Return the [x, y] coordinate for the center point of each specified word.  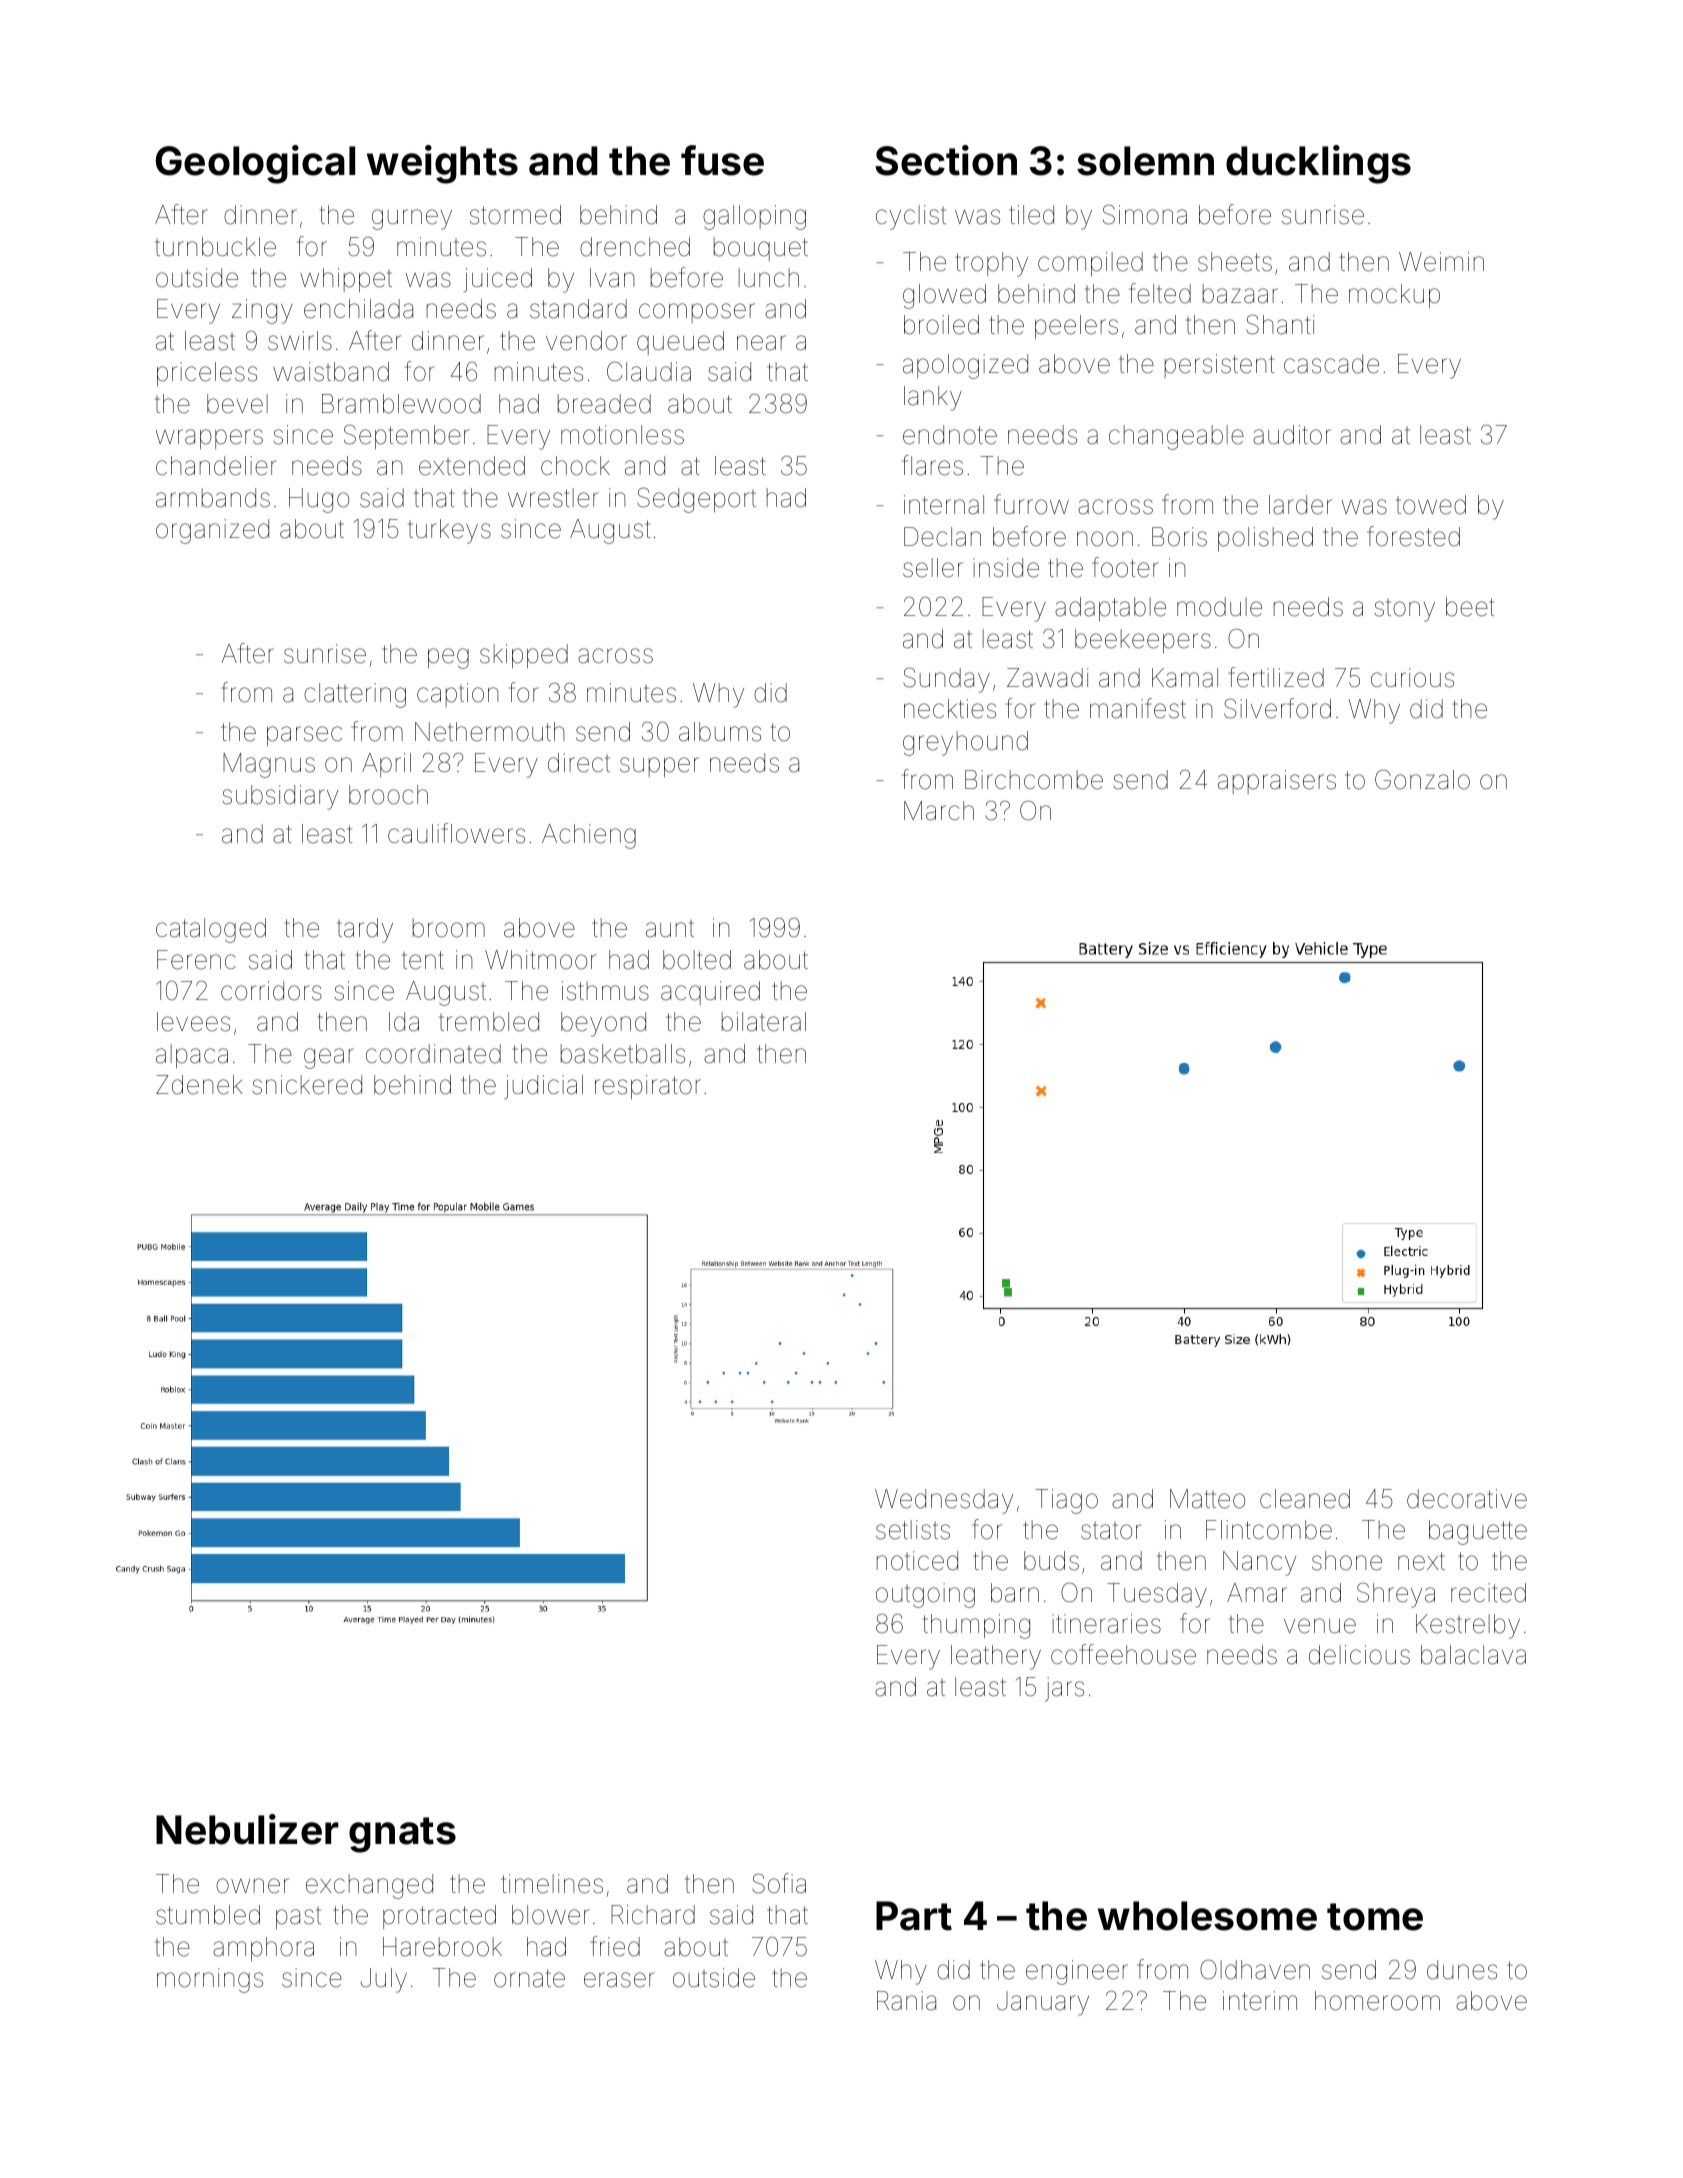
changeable [1176, 437]
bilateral [764, 1022]
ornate [529, 1978]
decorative [1467, 1499]
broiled [941, 325]
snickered [307, 1085]
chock [575, 466]
